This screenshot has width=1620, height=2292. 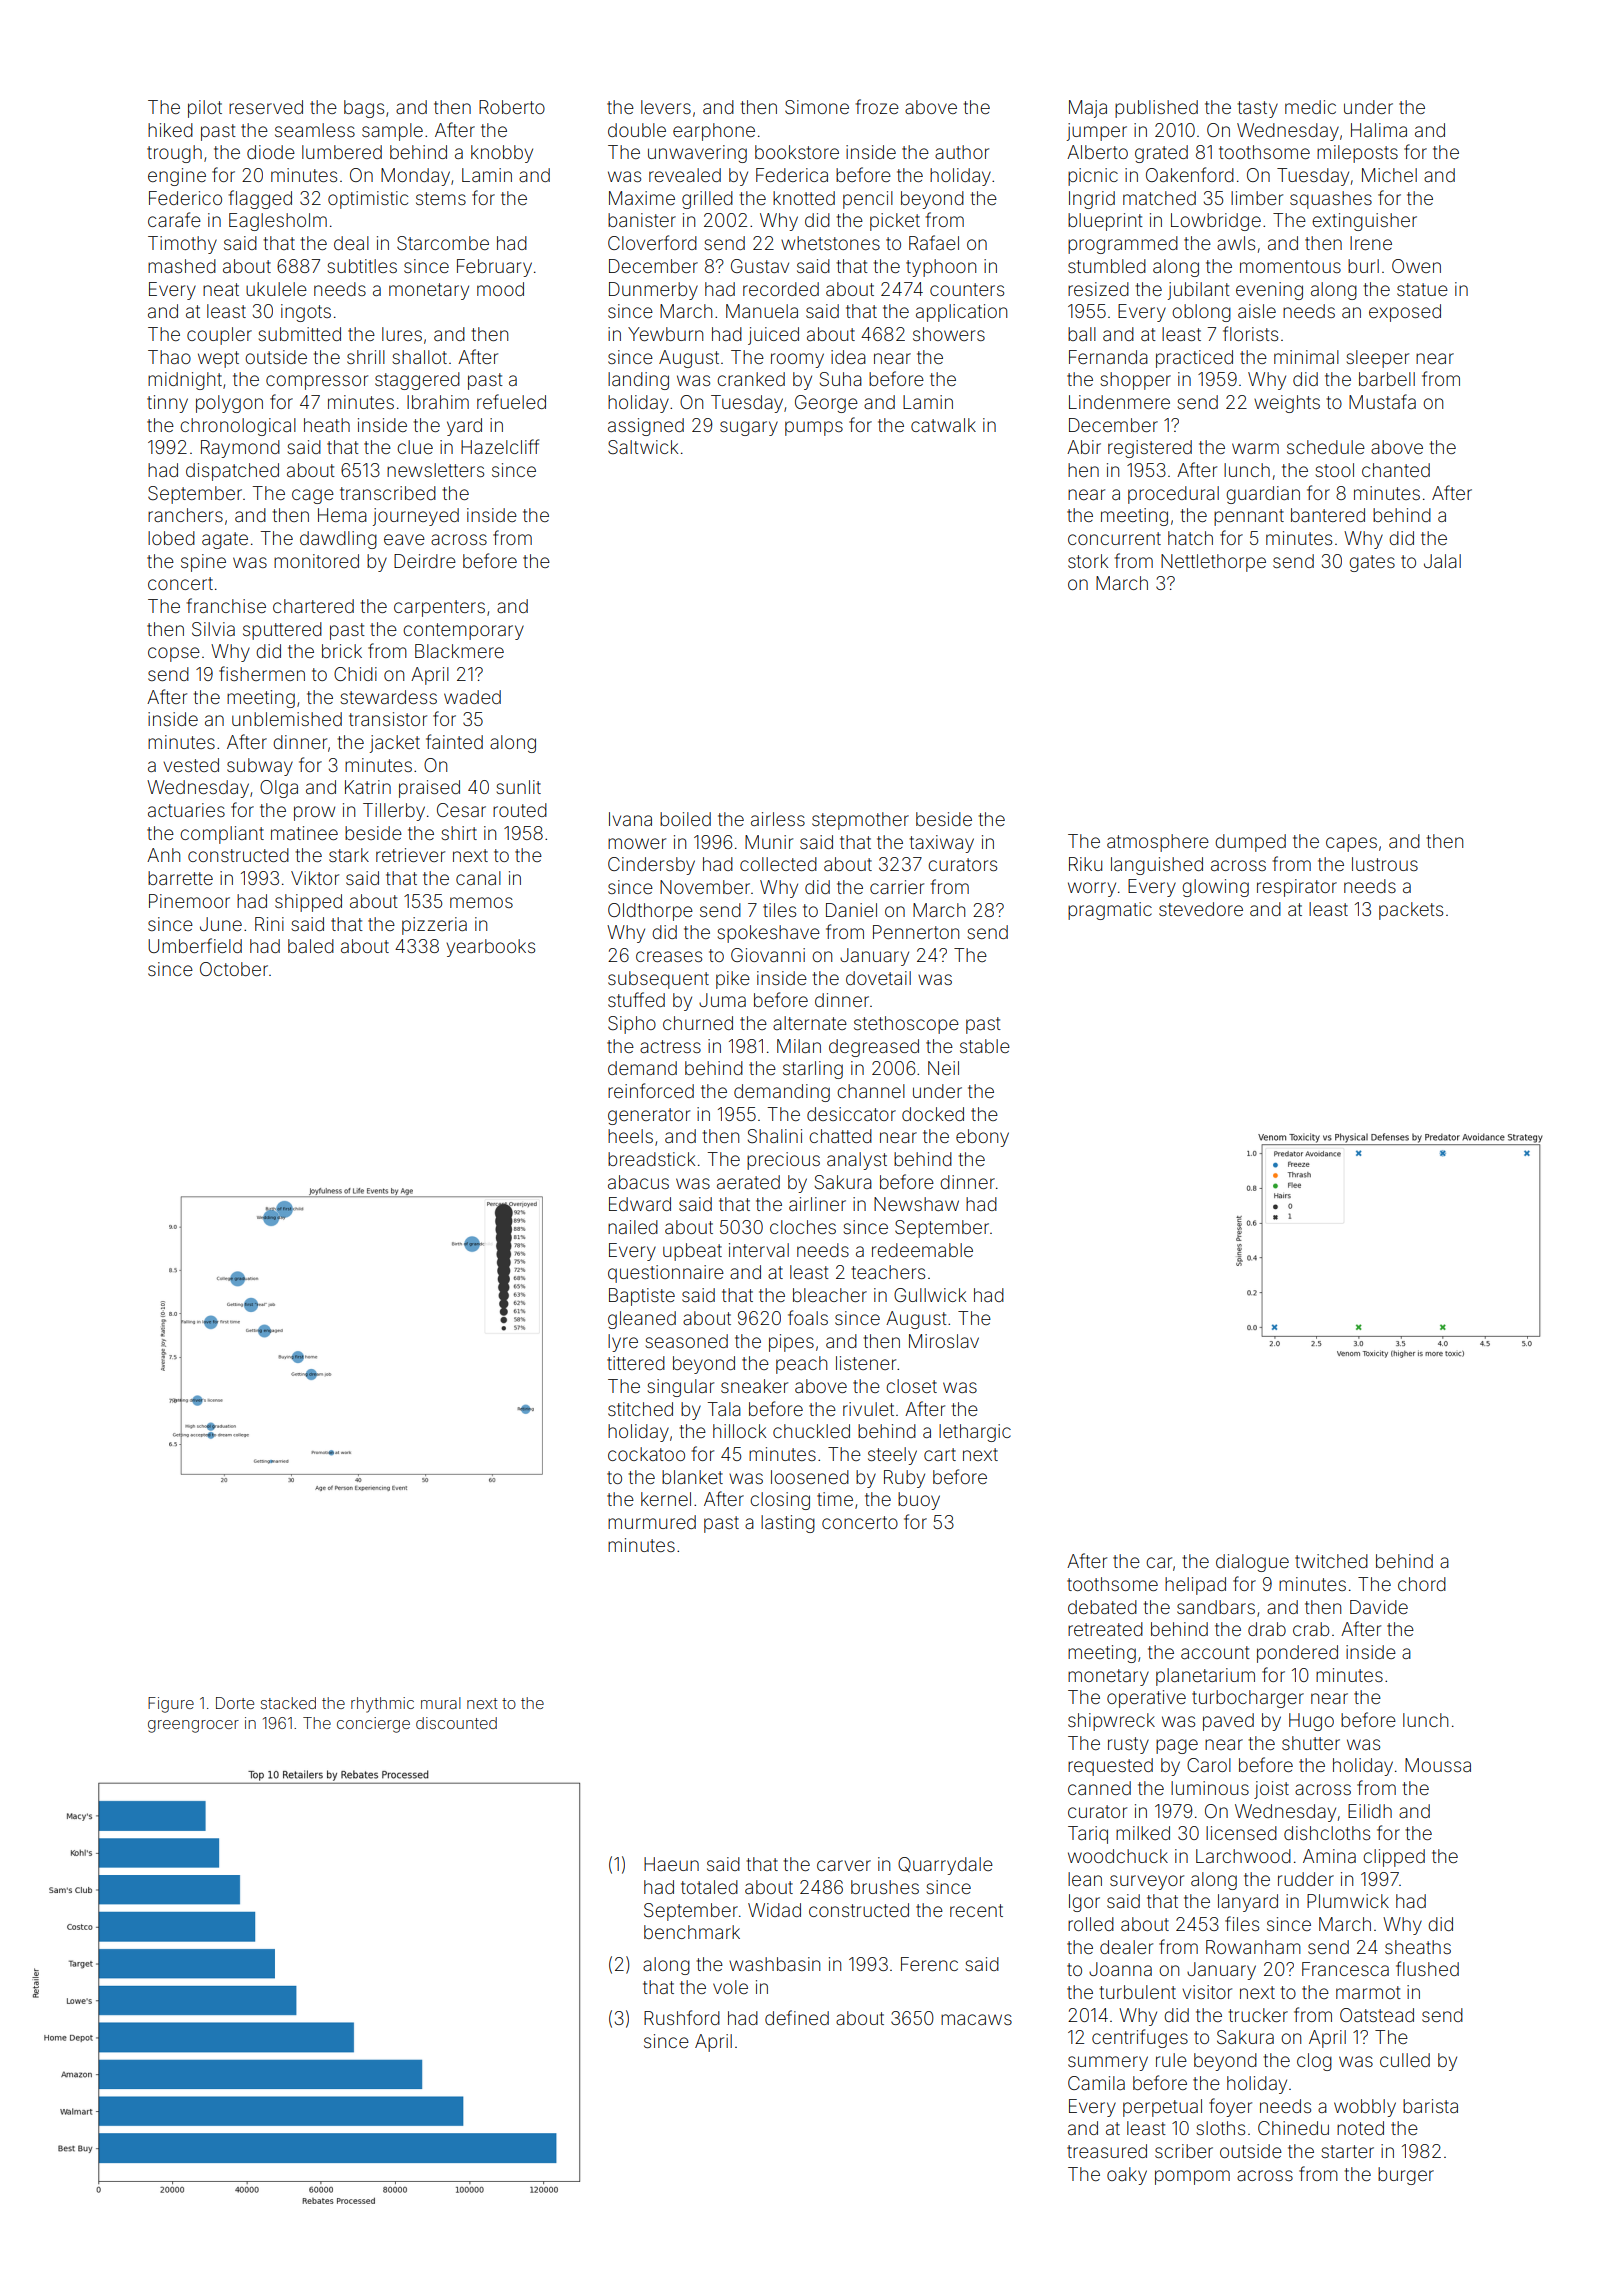 What do you see at coordinates (519, 787) in the screenshot?
I see `sunlit` at bounding box center [519, 787].
